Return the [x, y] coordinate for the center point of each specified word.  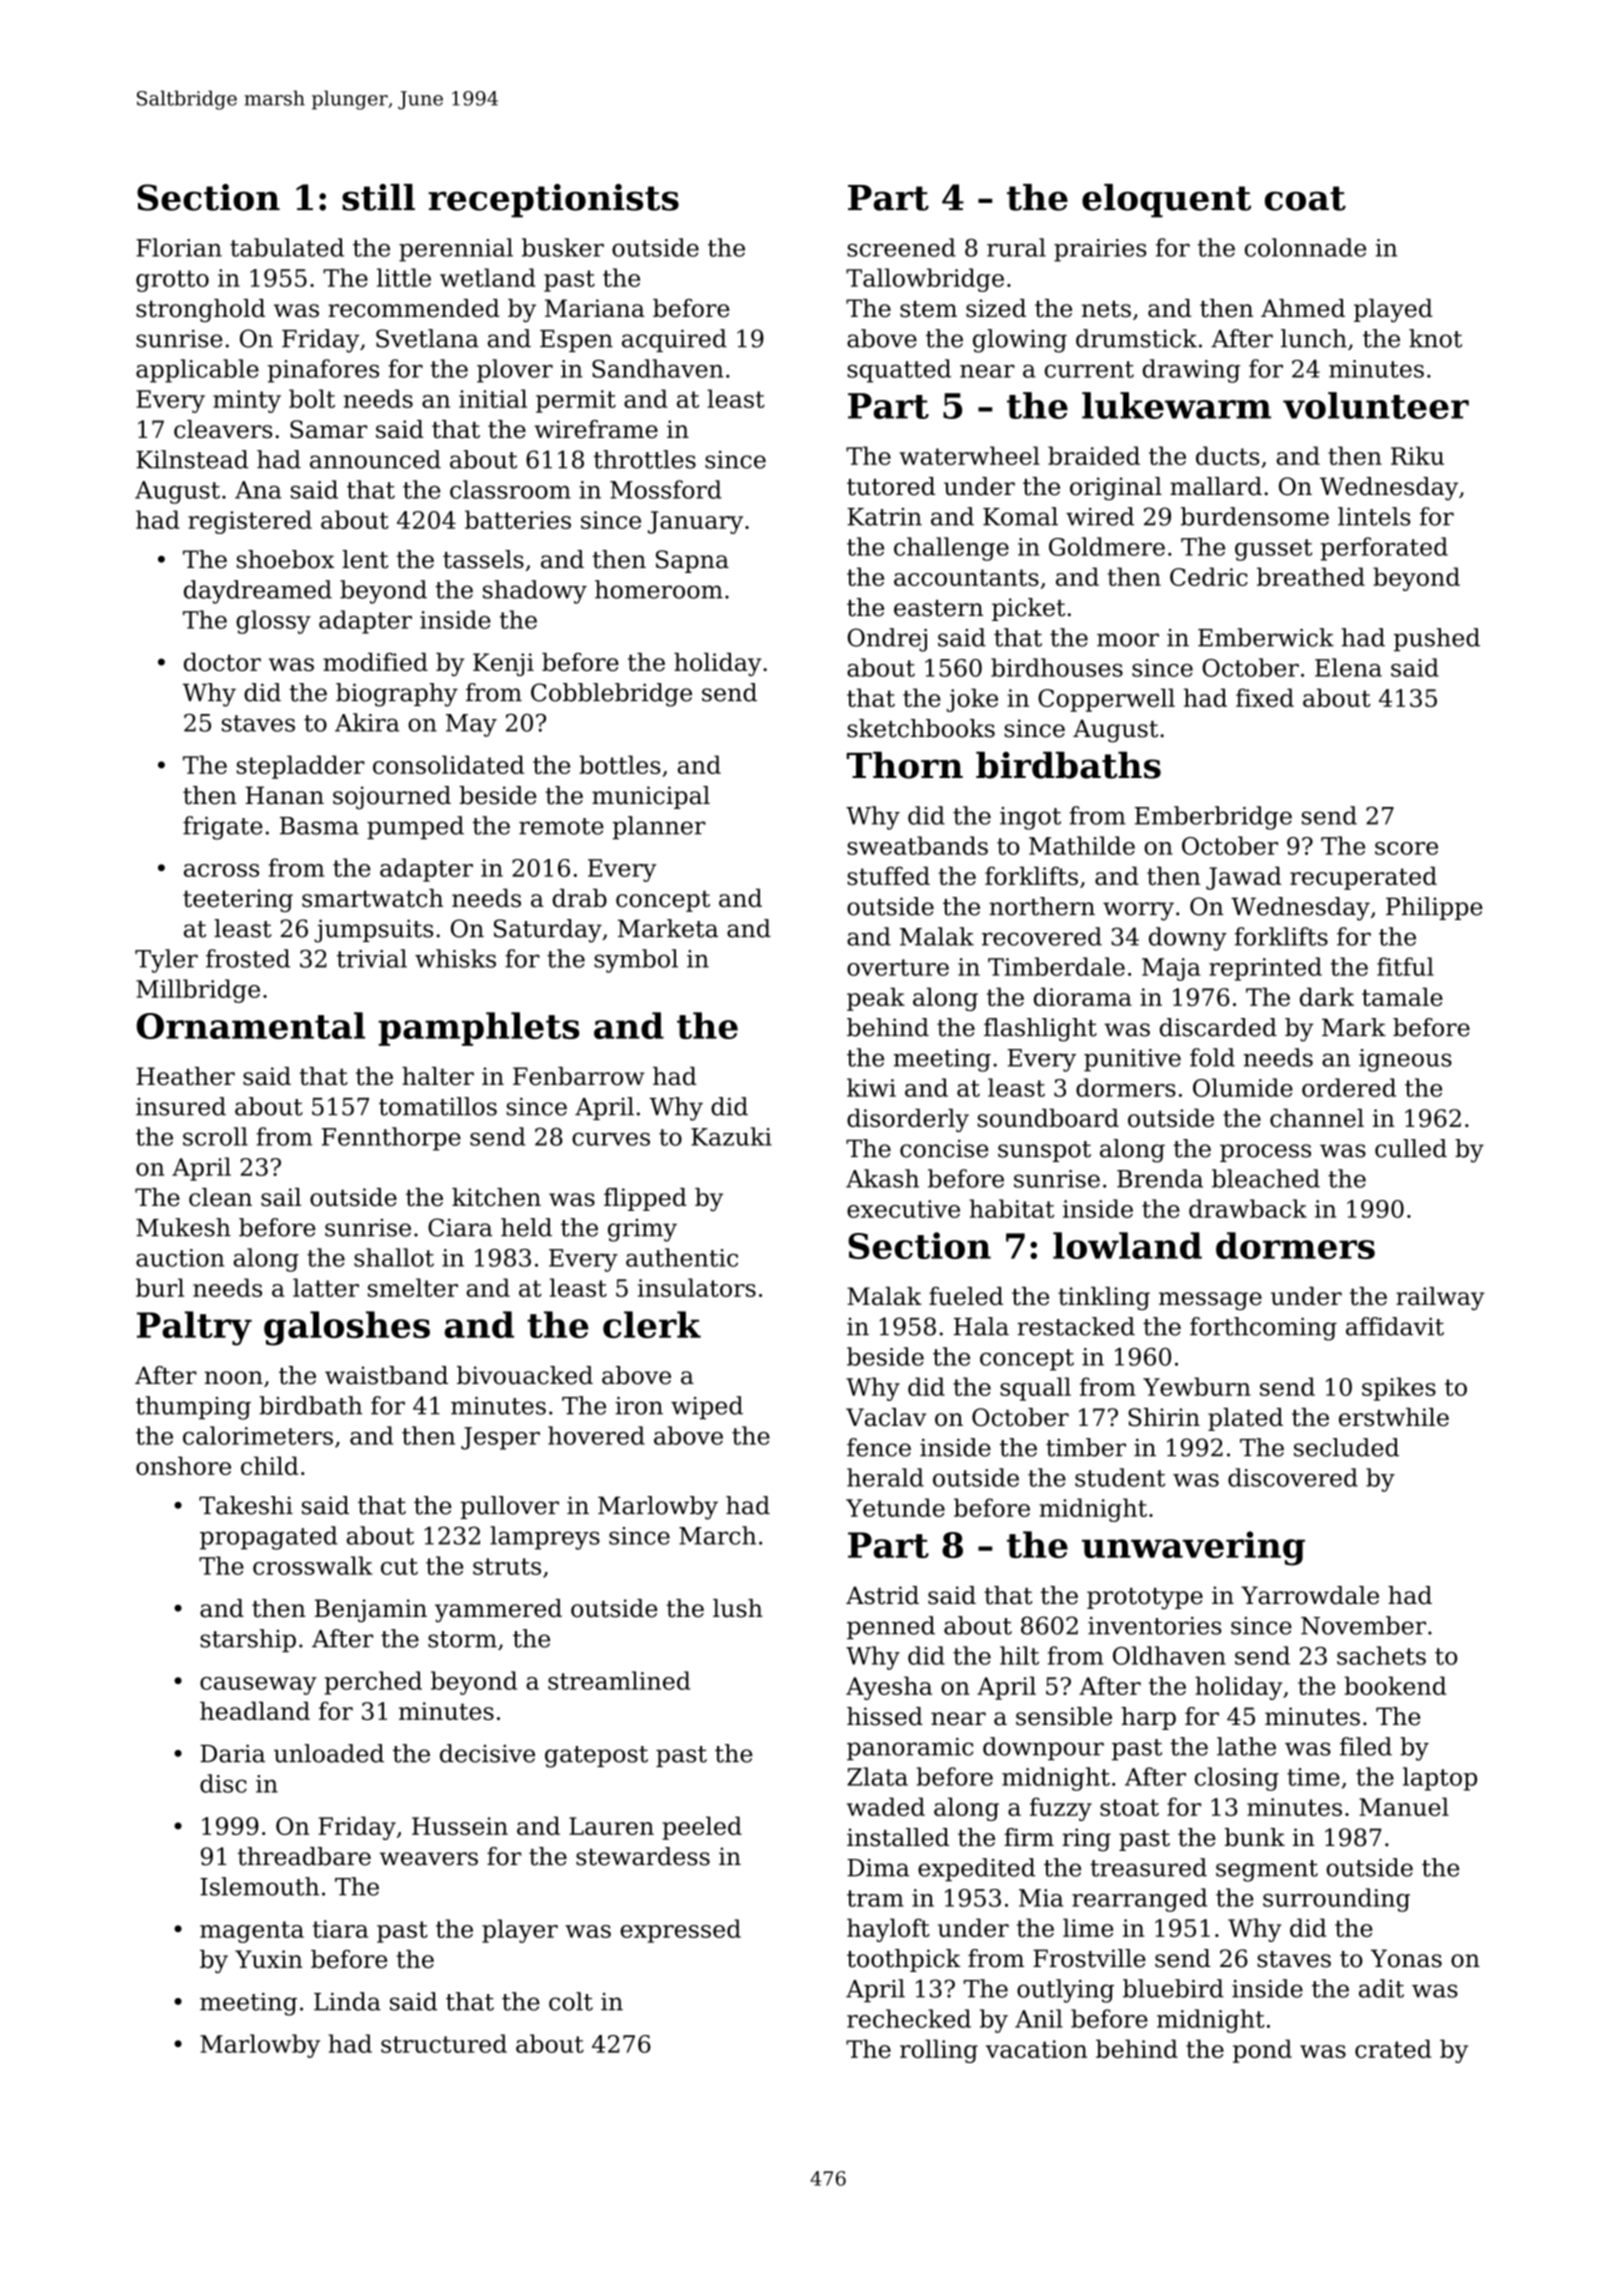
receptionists [553, 201]
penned [891, 1627]
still [378, 197]
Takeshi [246, 1505]
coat [1305, 198]
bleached [1266, 1178]
